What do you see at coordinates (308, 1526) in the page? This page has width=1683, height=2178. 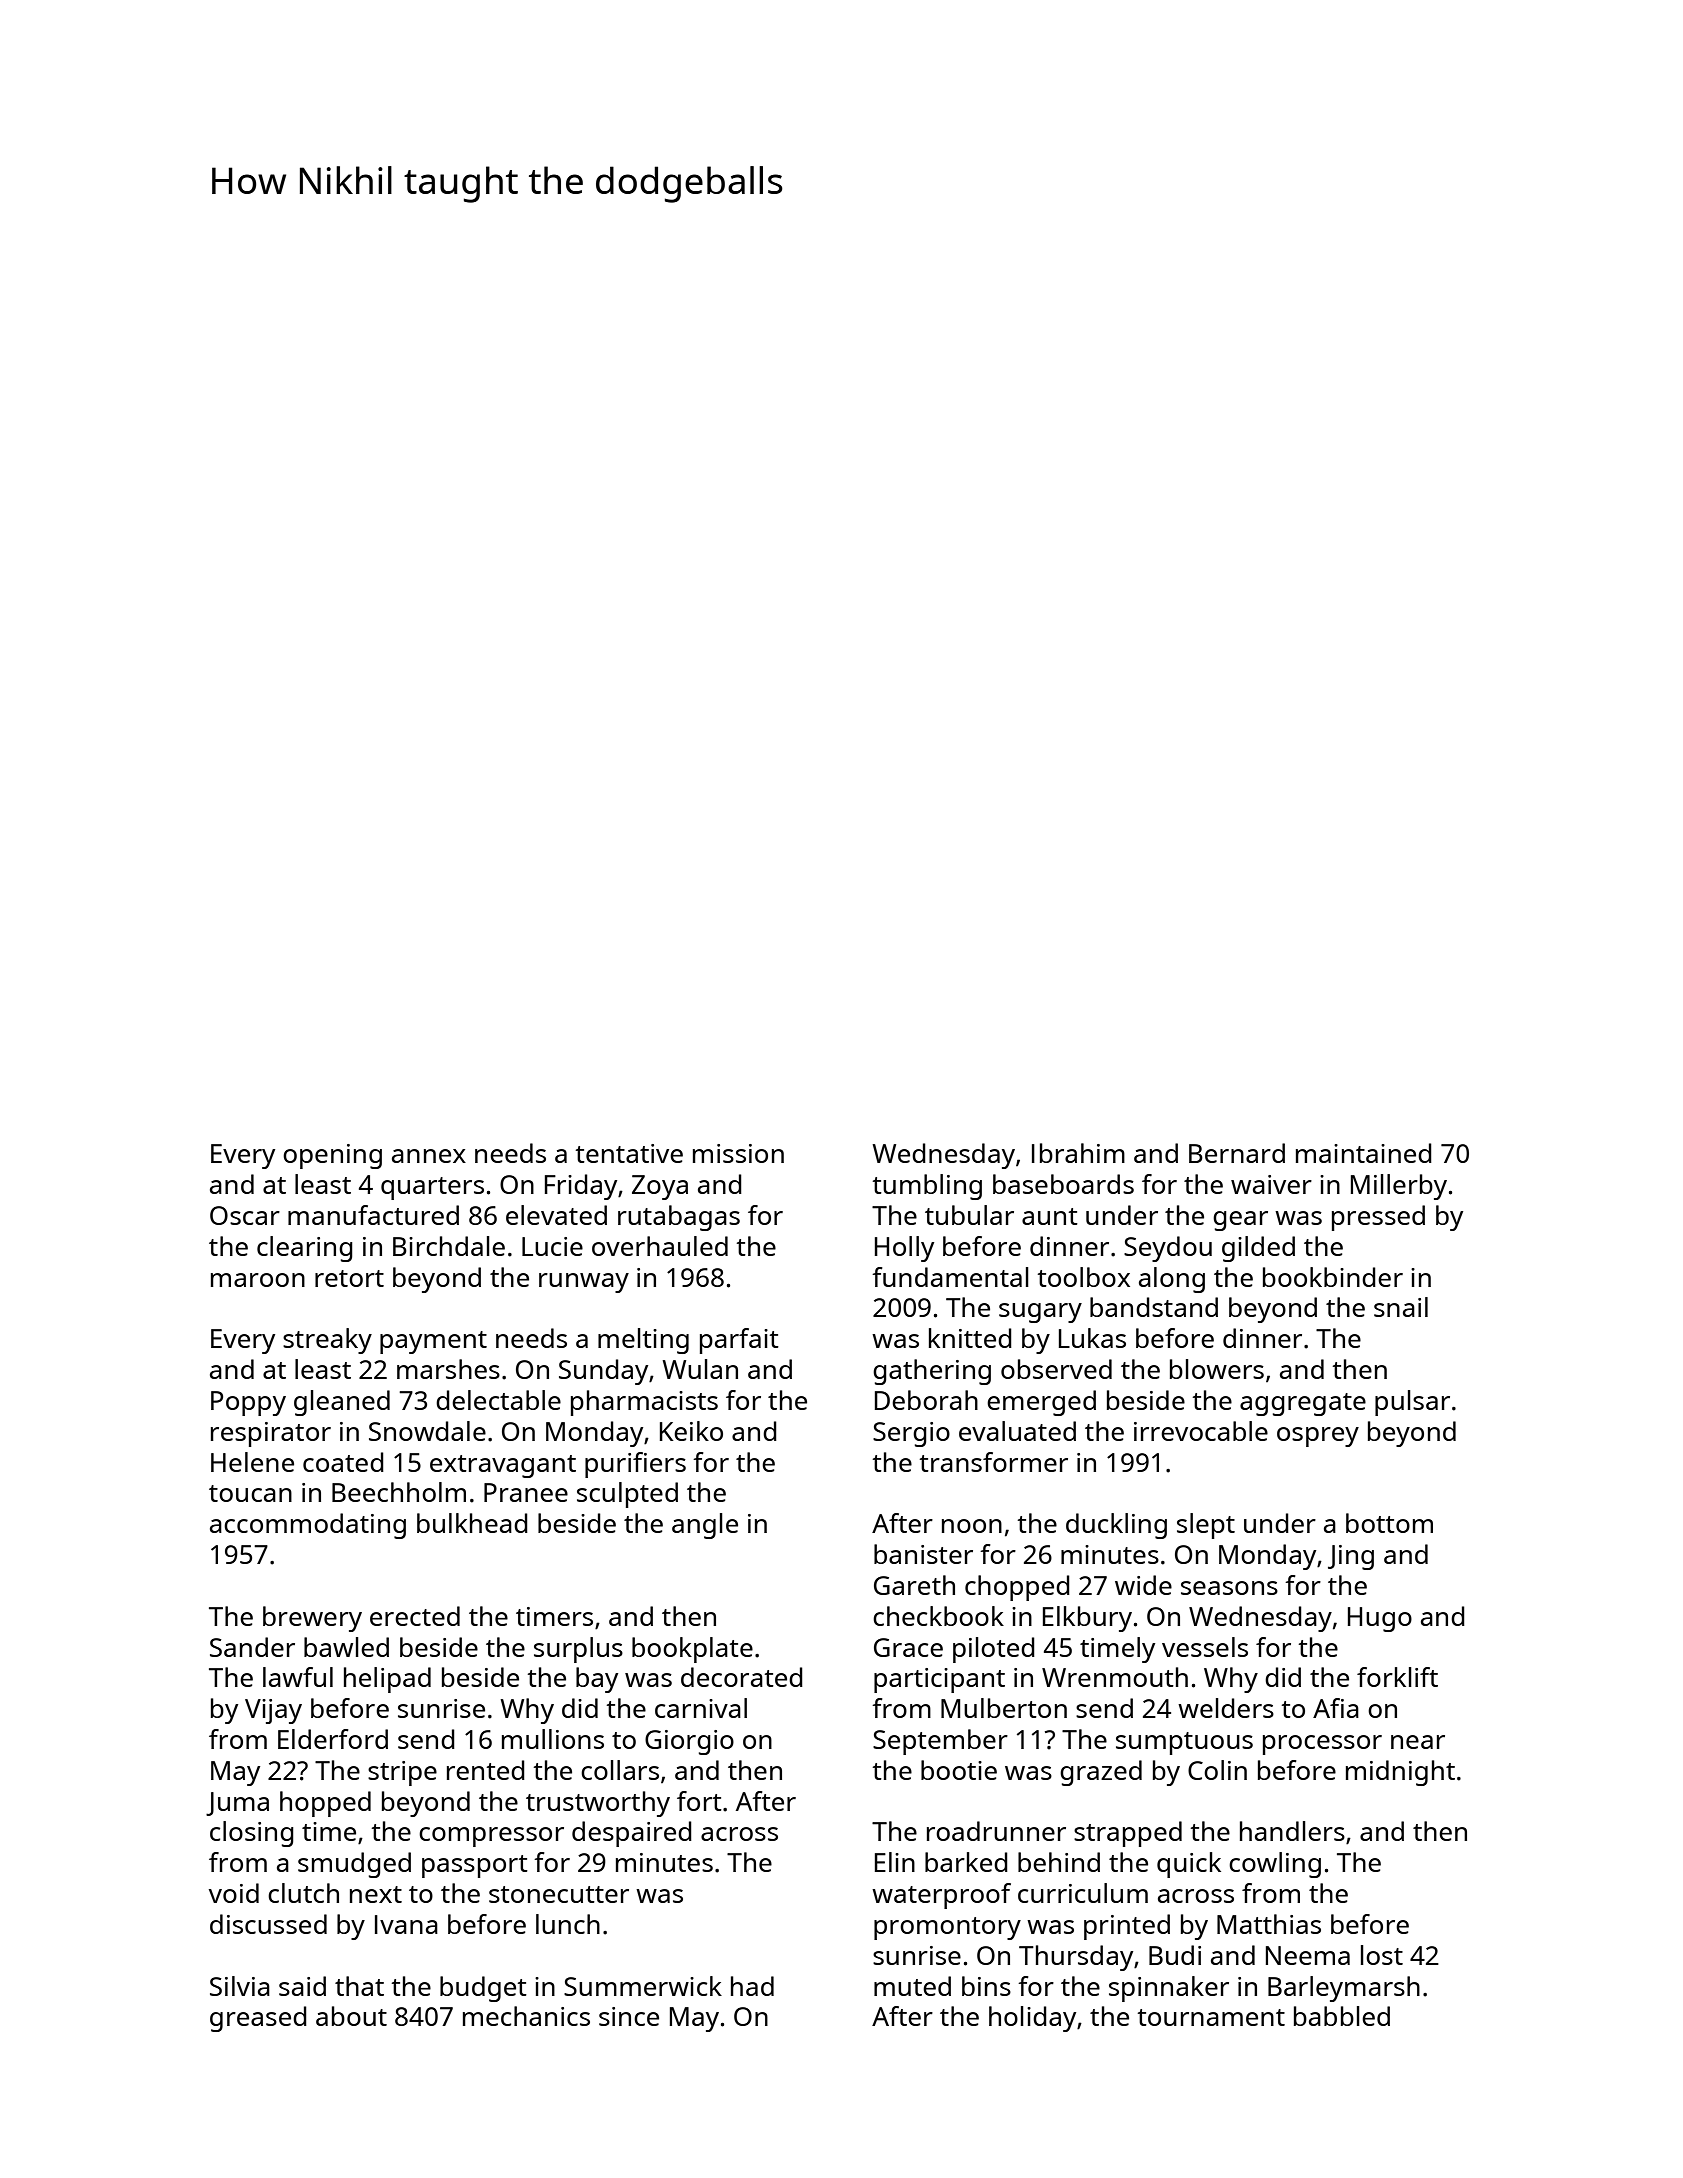 I see `accommodating` at bounding box center [308, 1526].
